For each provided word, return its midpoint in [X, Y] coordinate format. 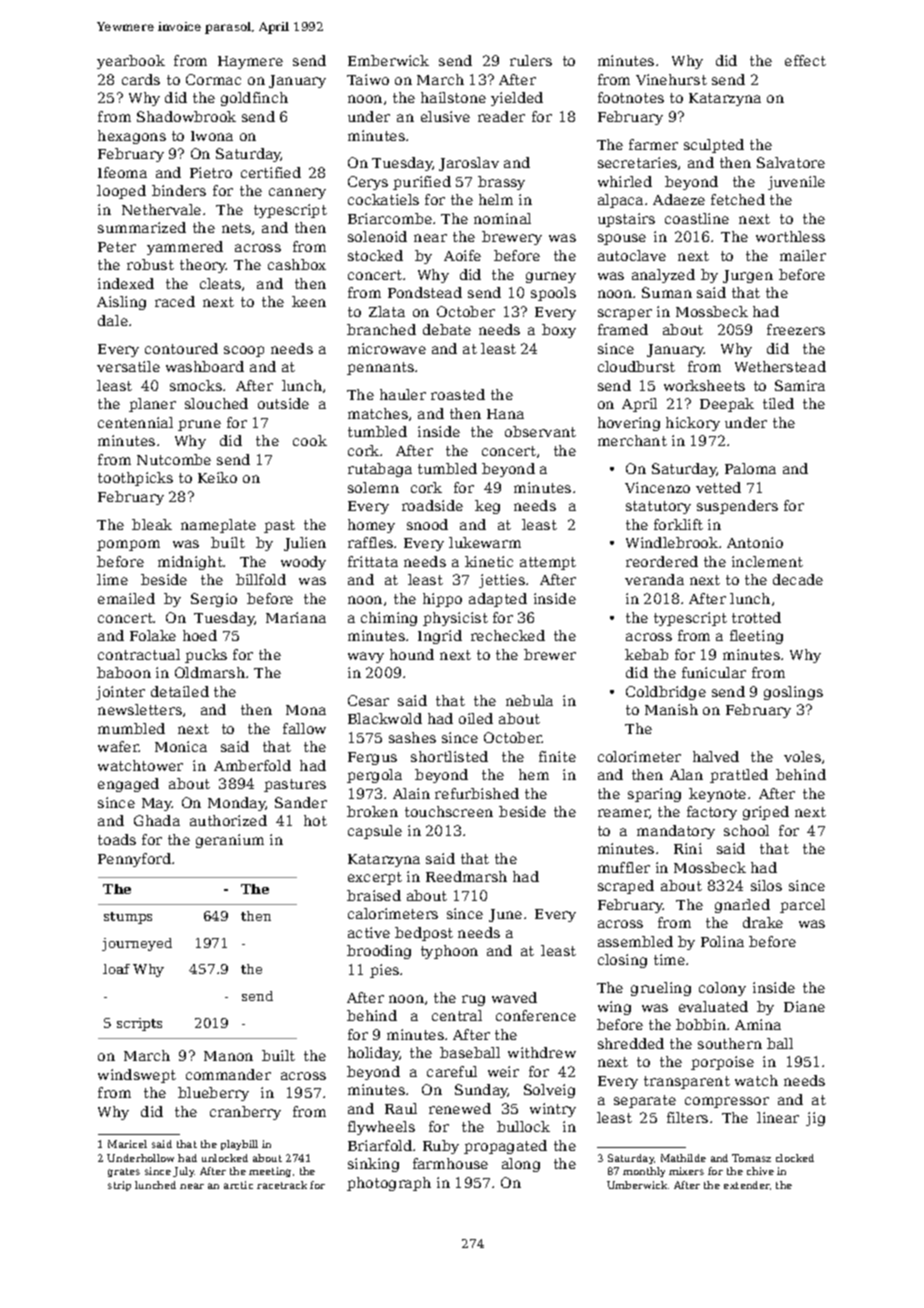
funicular [714, 672]
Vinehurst [671, 79]
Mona [306, 710]
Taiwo [368, 79]
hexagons [132, 137]
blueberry [213, 1094]
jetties [502, 581]
